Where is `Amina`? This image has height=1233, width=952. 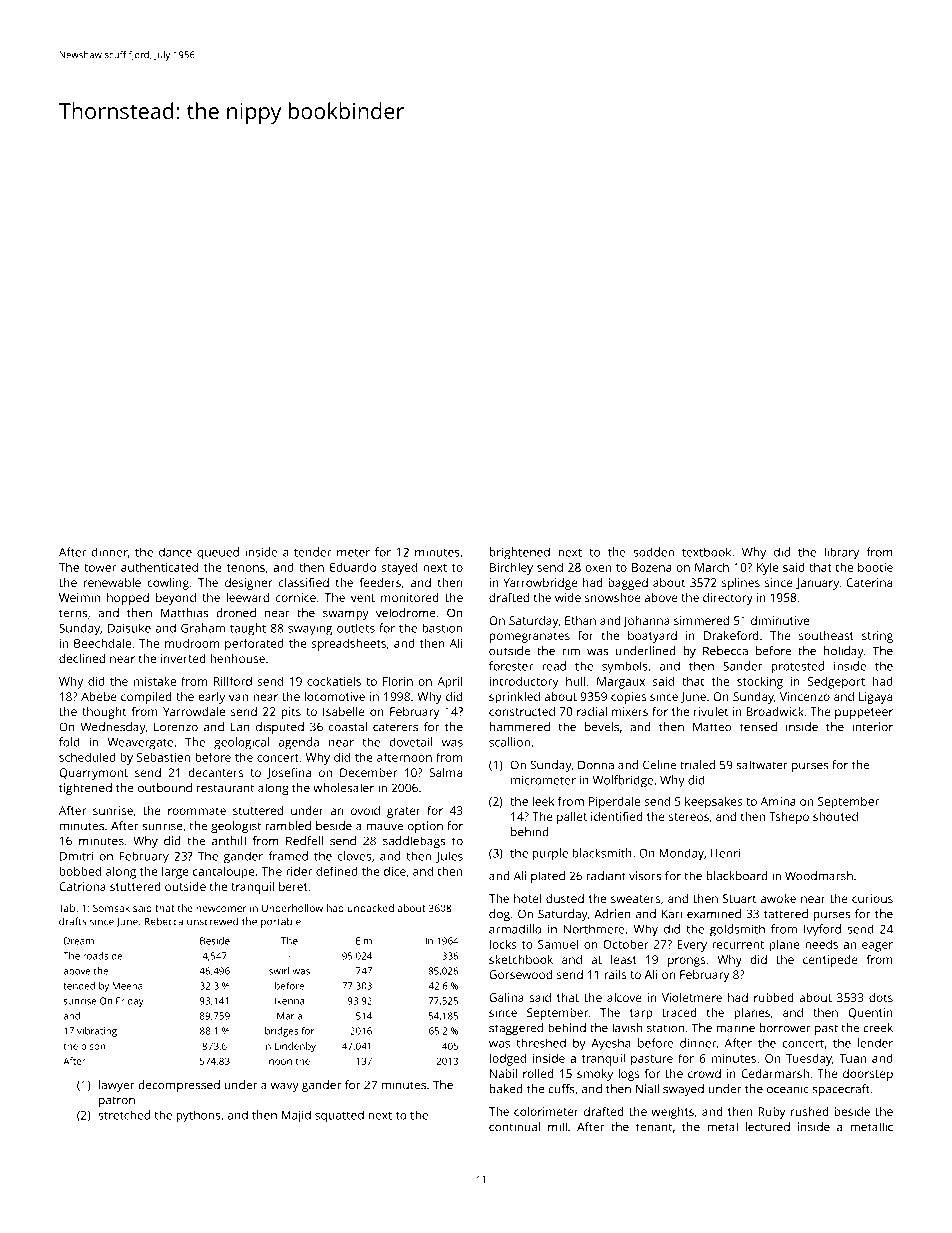 Amina is located at coordinates (778, 801).
